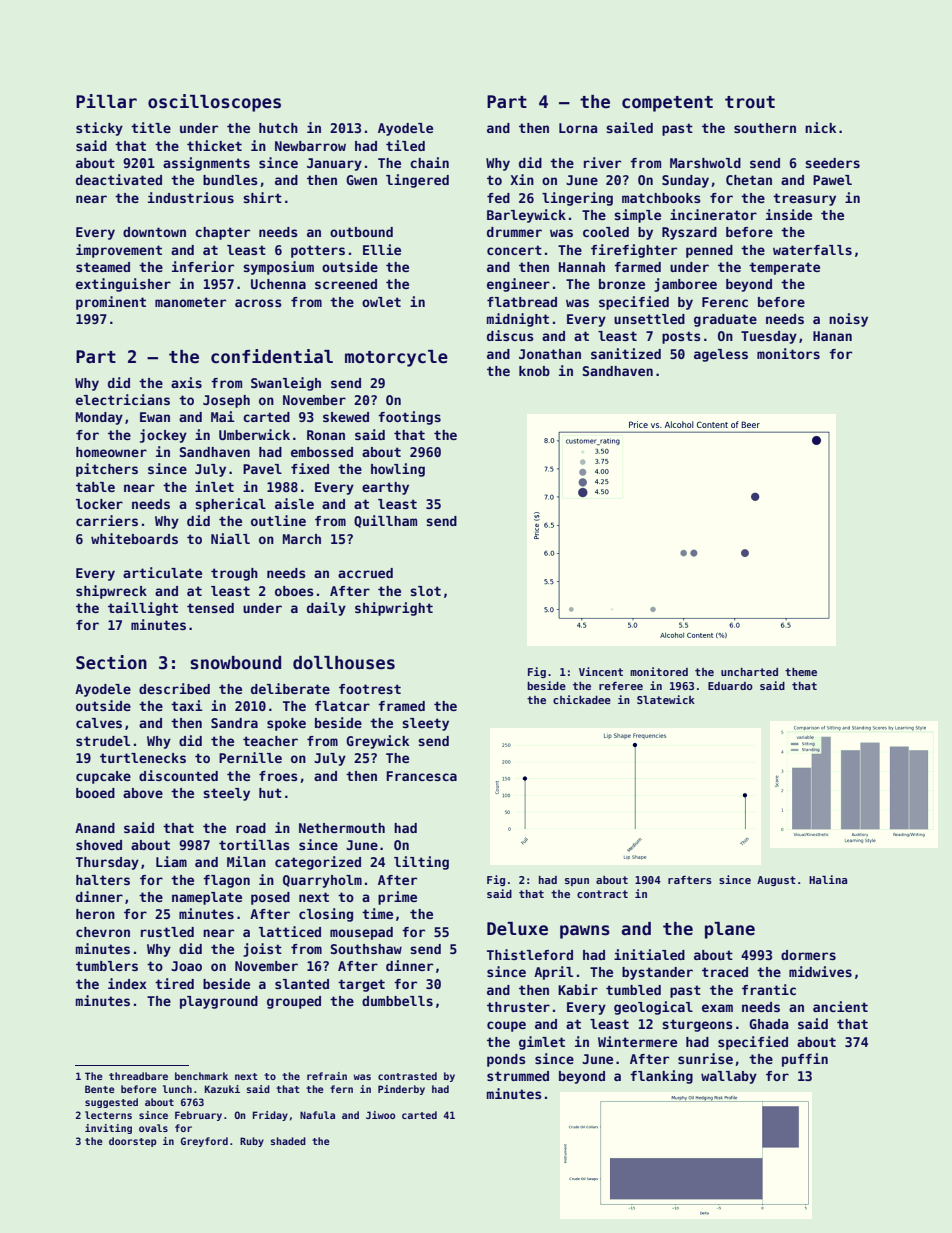 This screenshot has width=952, height=1233. I want to click on monitors, so click(788, 353).
